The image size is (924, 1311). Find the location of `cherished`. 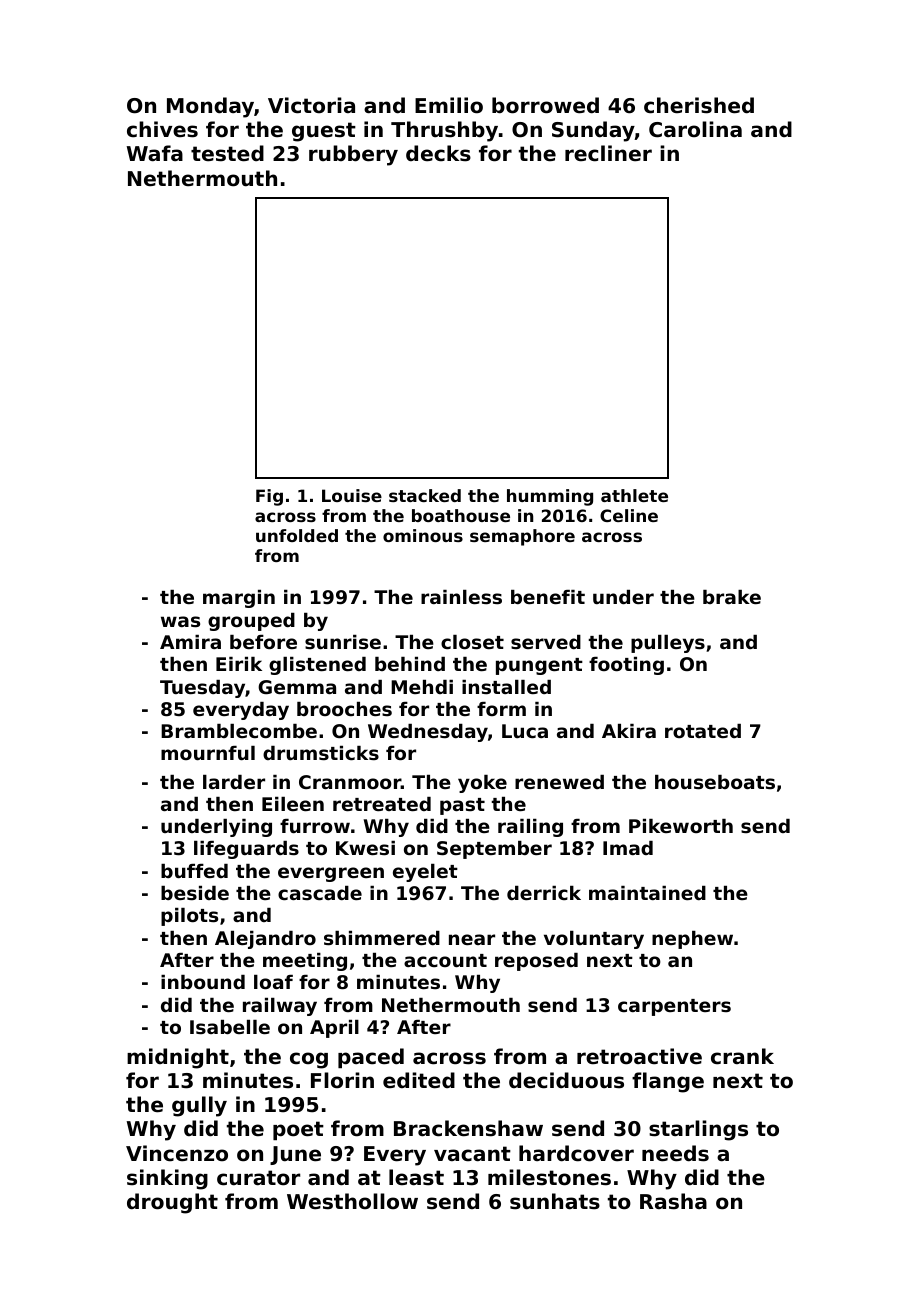

cherished is located at coordinates (699, 105).
